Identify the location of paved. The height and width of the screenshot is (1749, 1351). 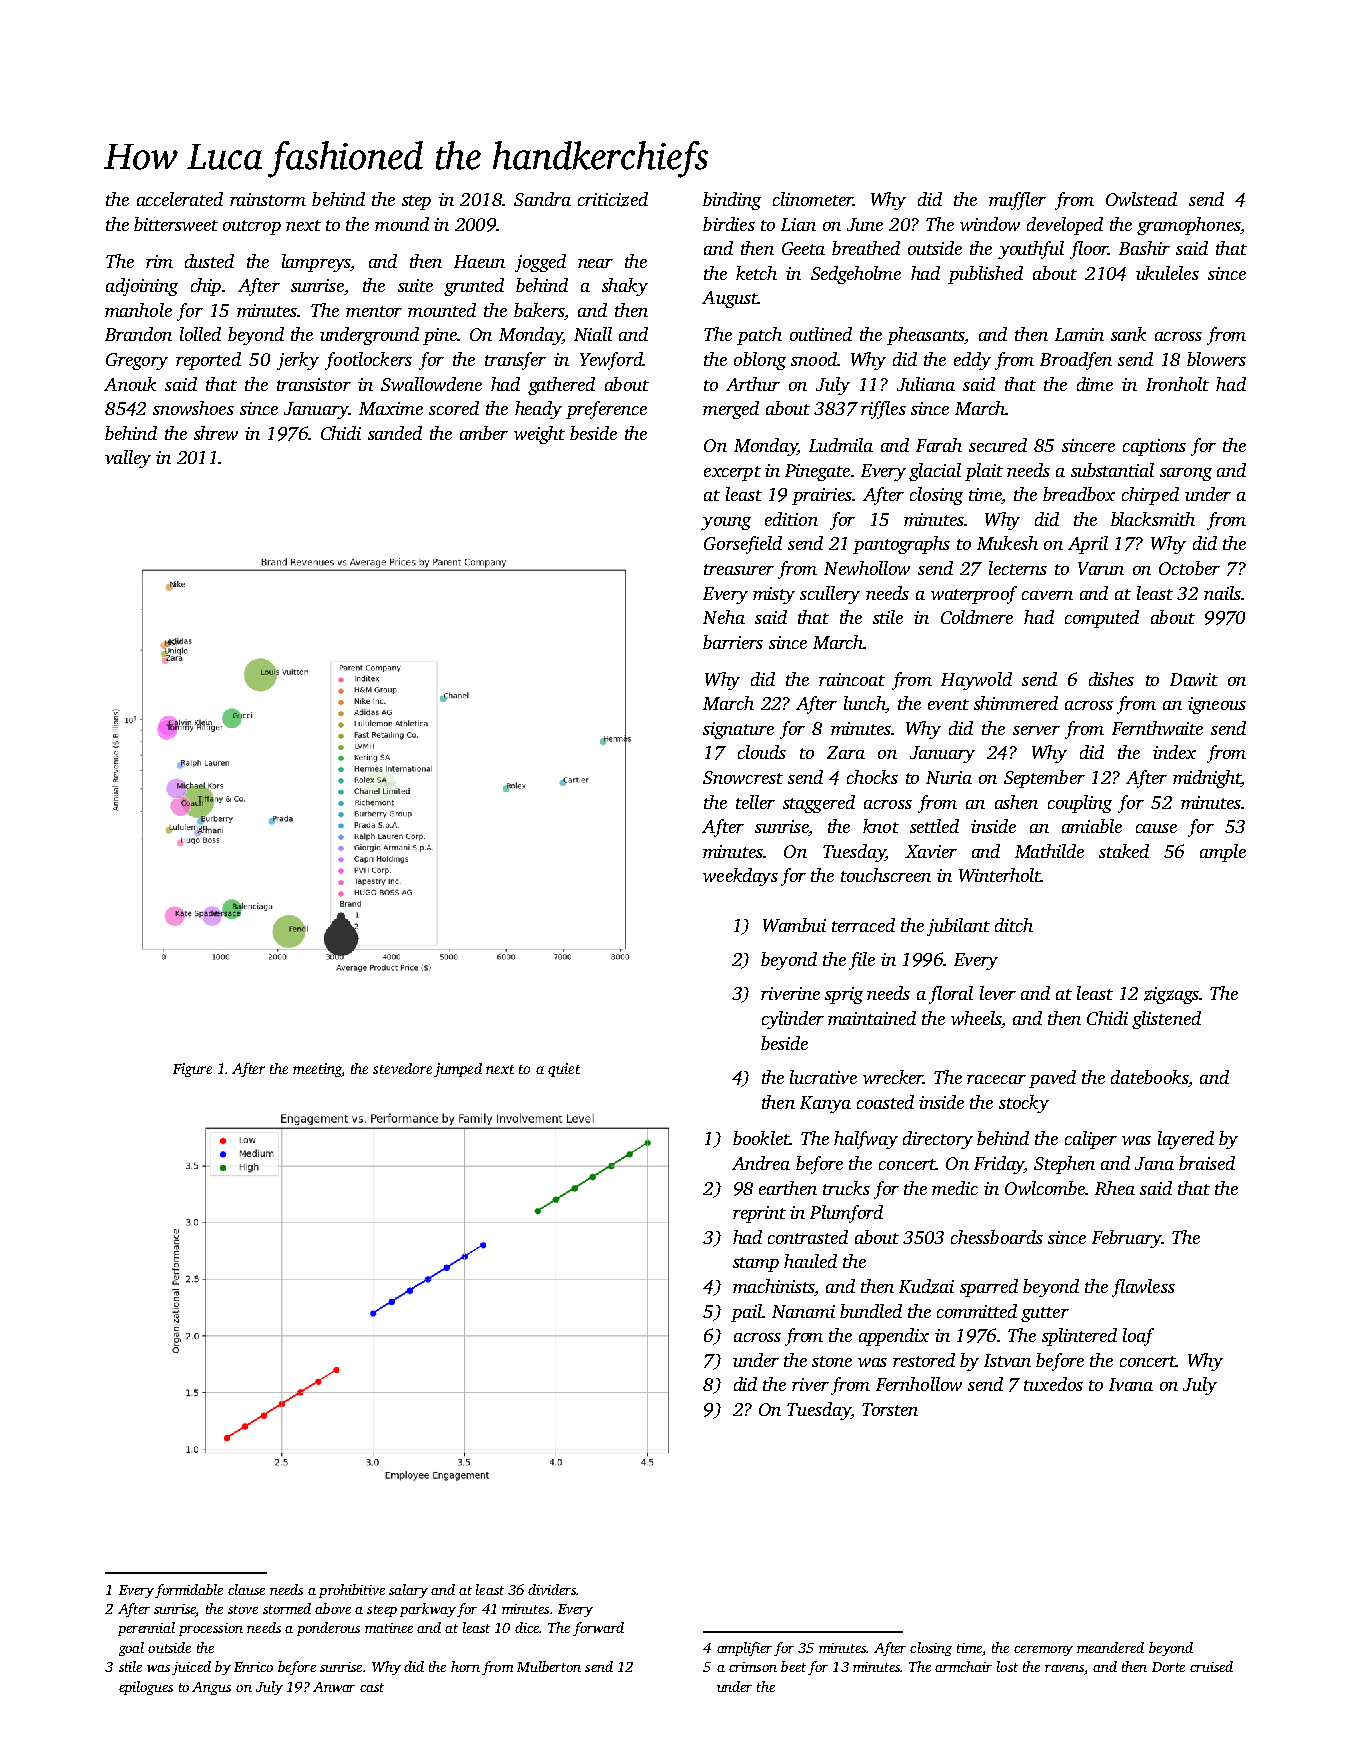
(1052, 1079).
